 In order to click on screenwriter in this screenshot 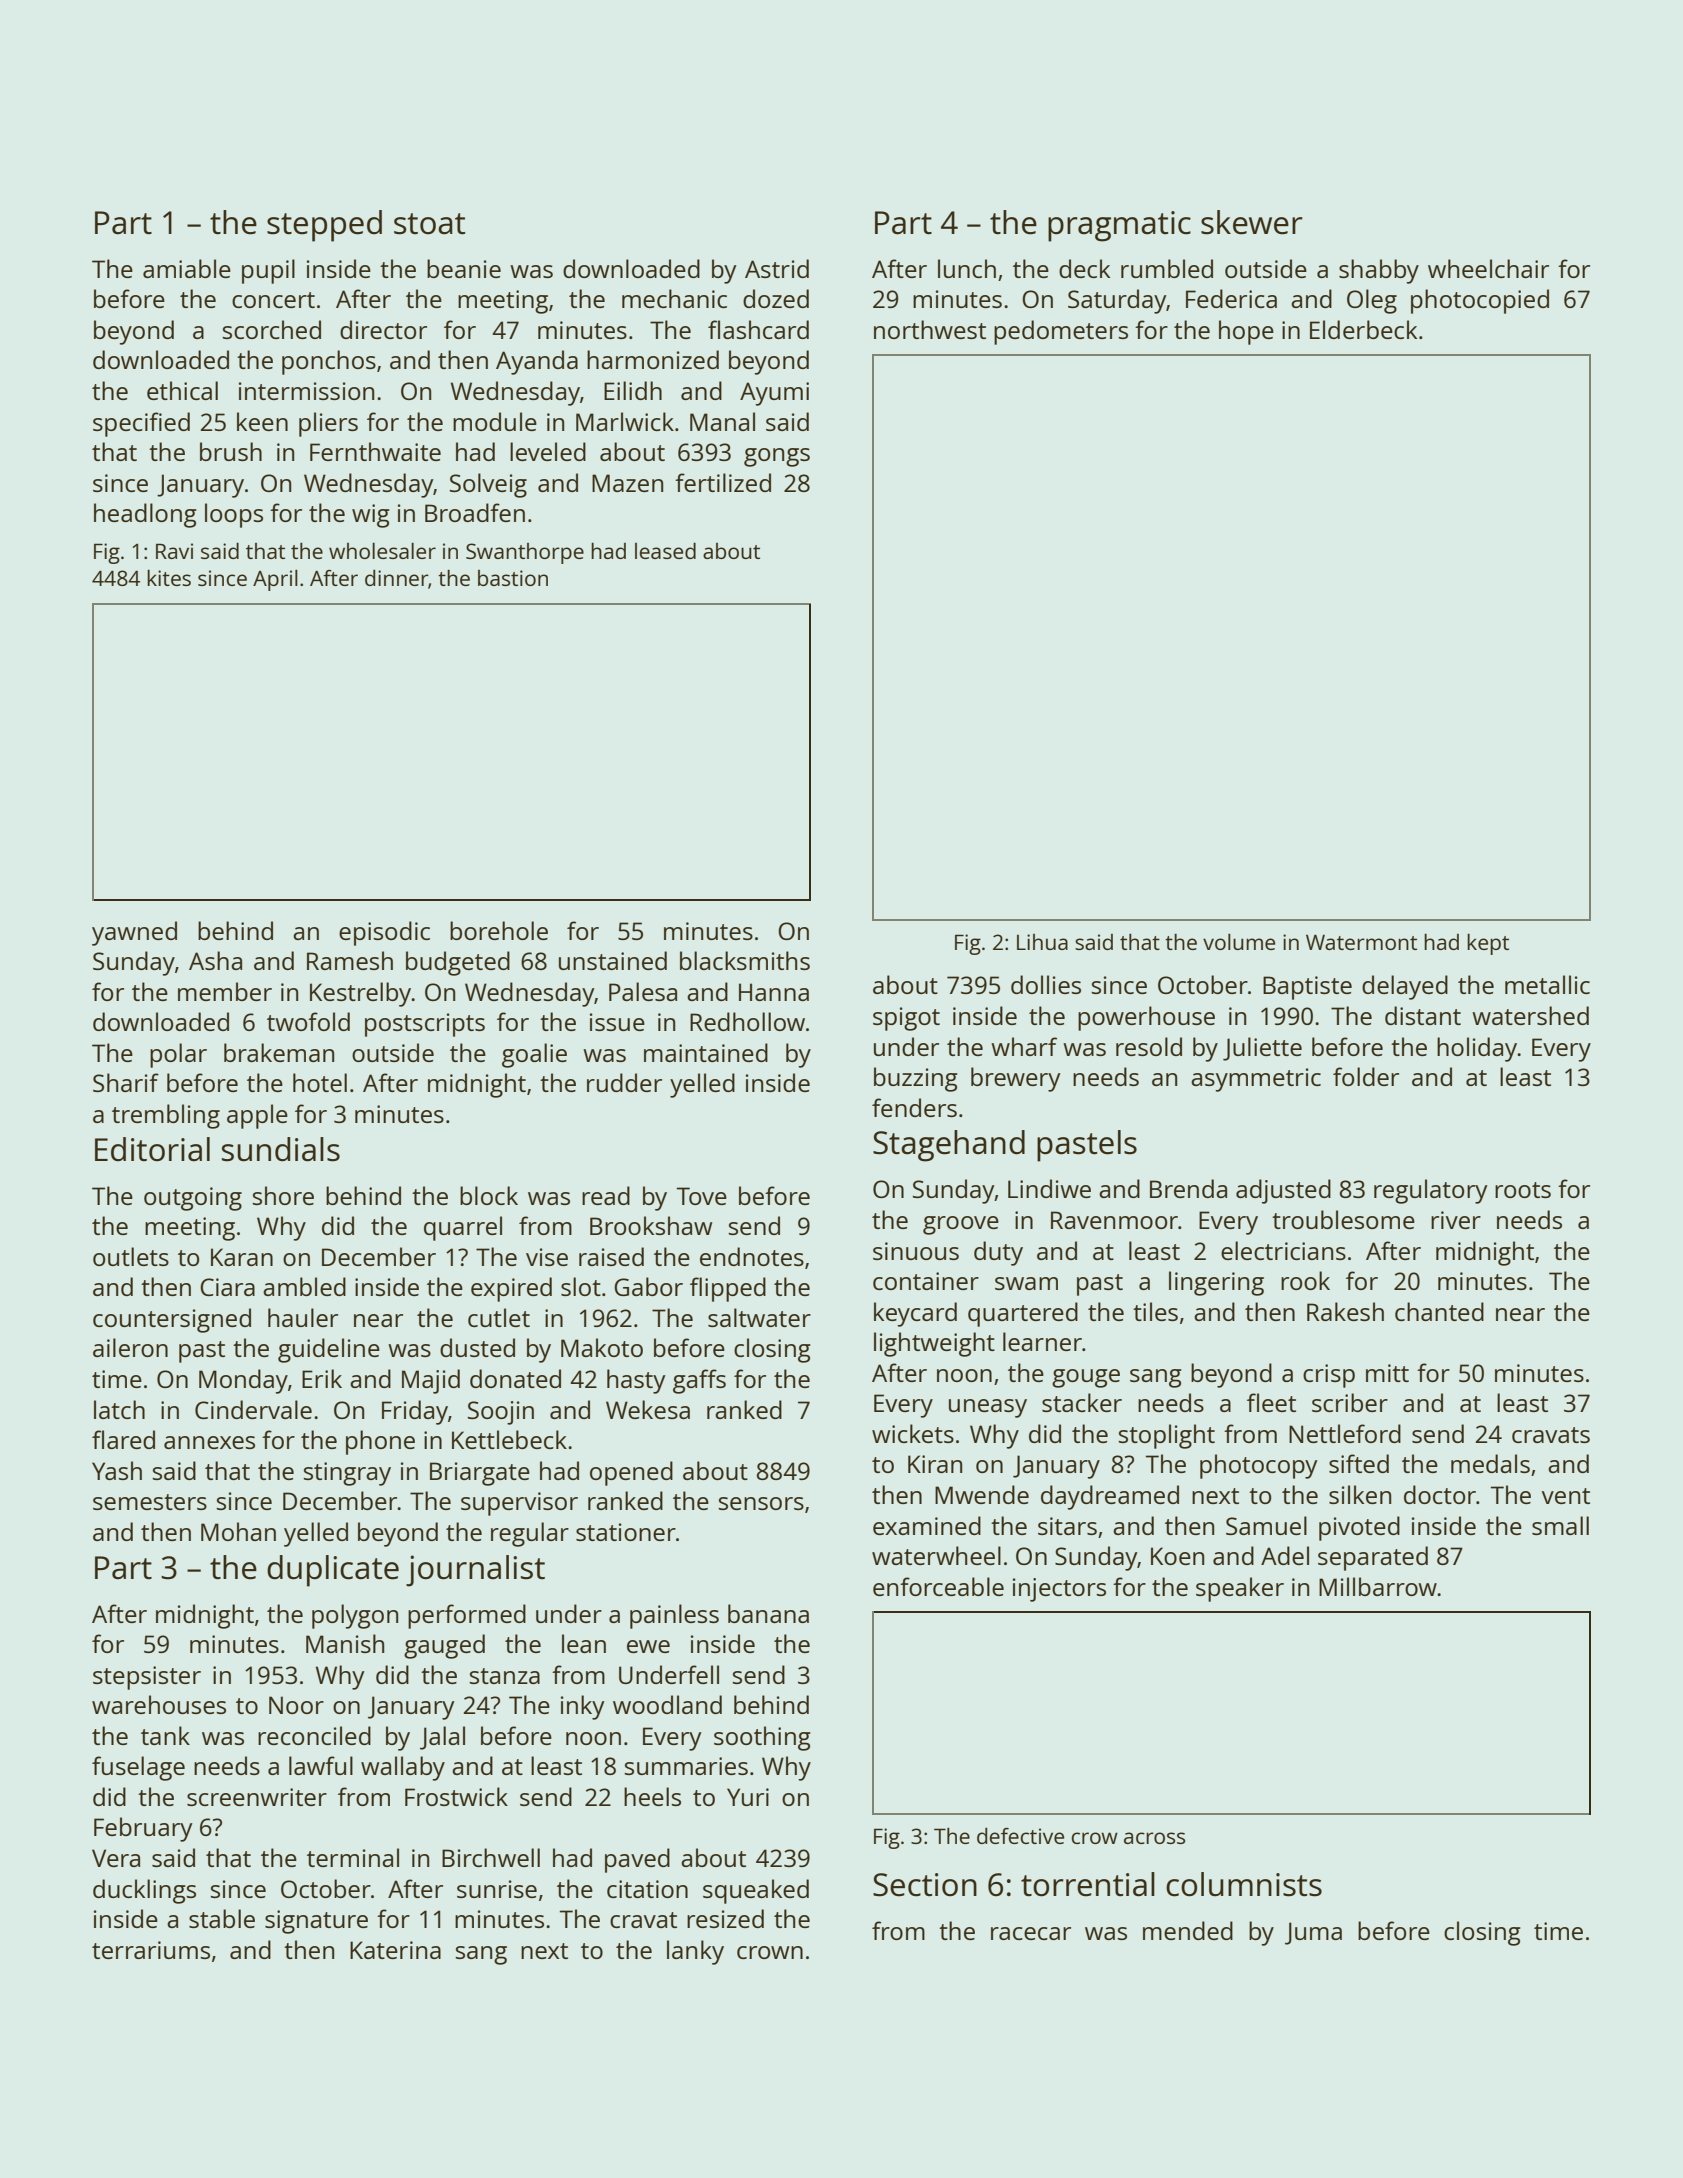, I will do `click(257, 1797)`.
